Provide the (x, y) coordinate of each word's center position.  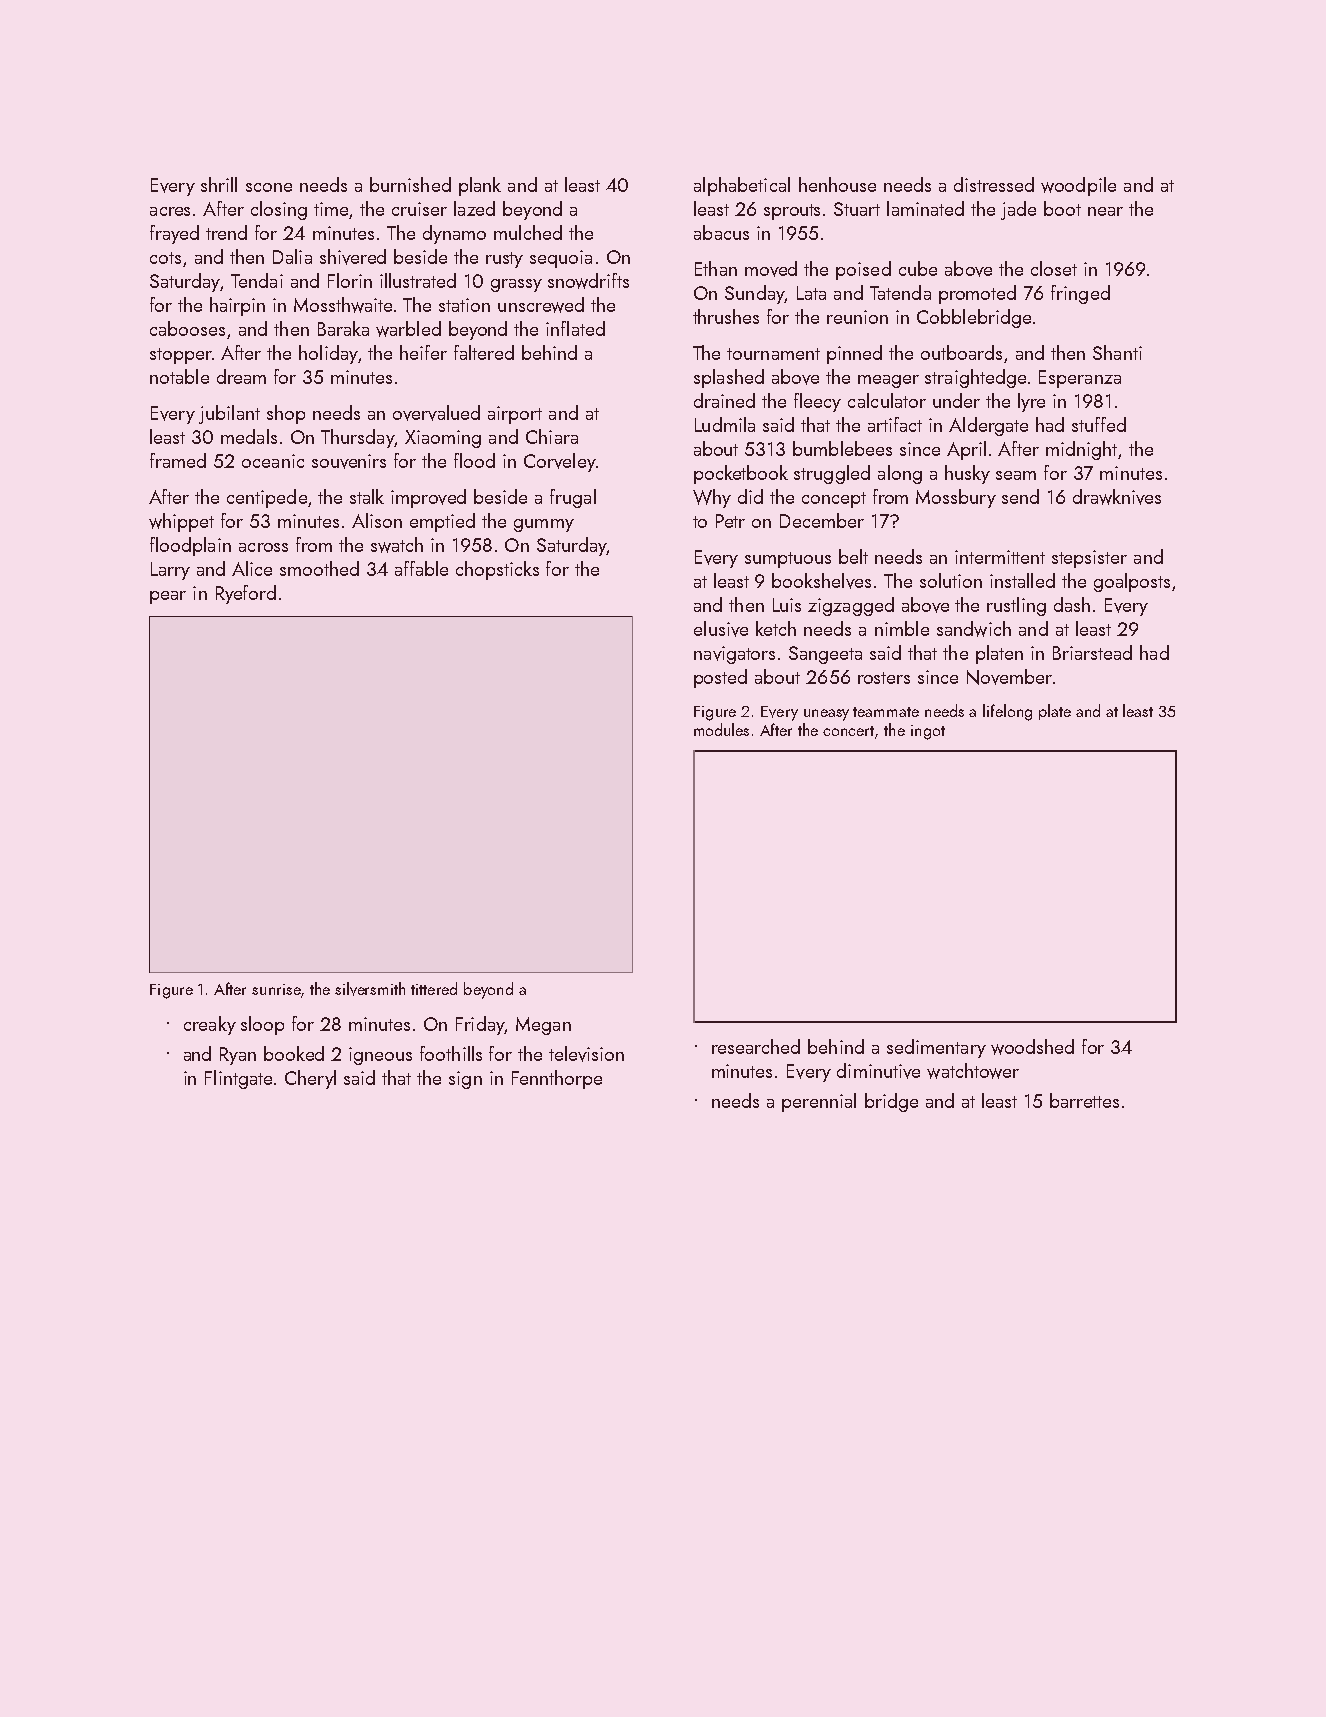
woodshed (1032, 1047)
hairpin (237, 306)
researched (756, 1046)
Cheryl (310, 1079)
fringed (1080, 294)
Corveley (560, 462)
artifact (895, 424)
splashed (729, 378)
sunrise (276, 989)
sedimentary (936, 1048)
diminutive (878, 1071)
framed (178, 460)
